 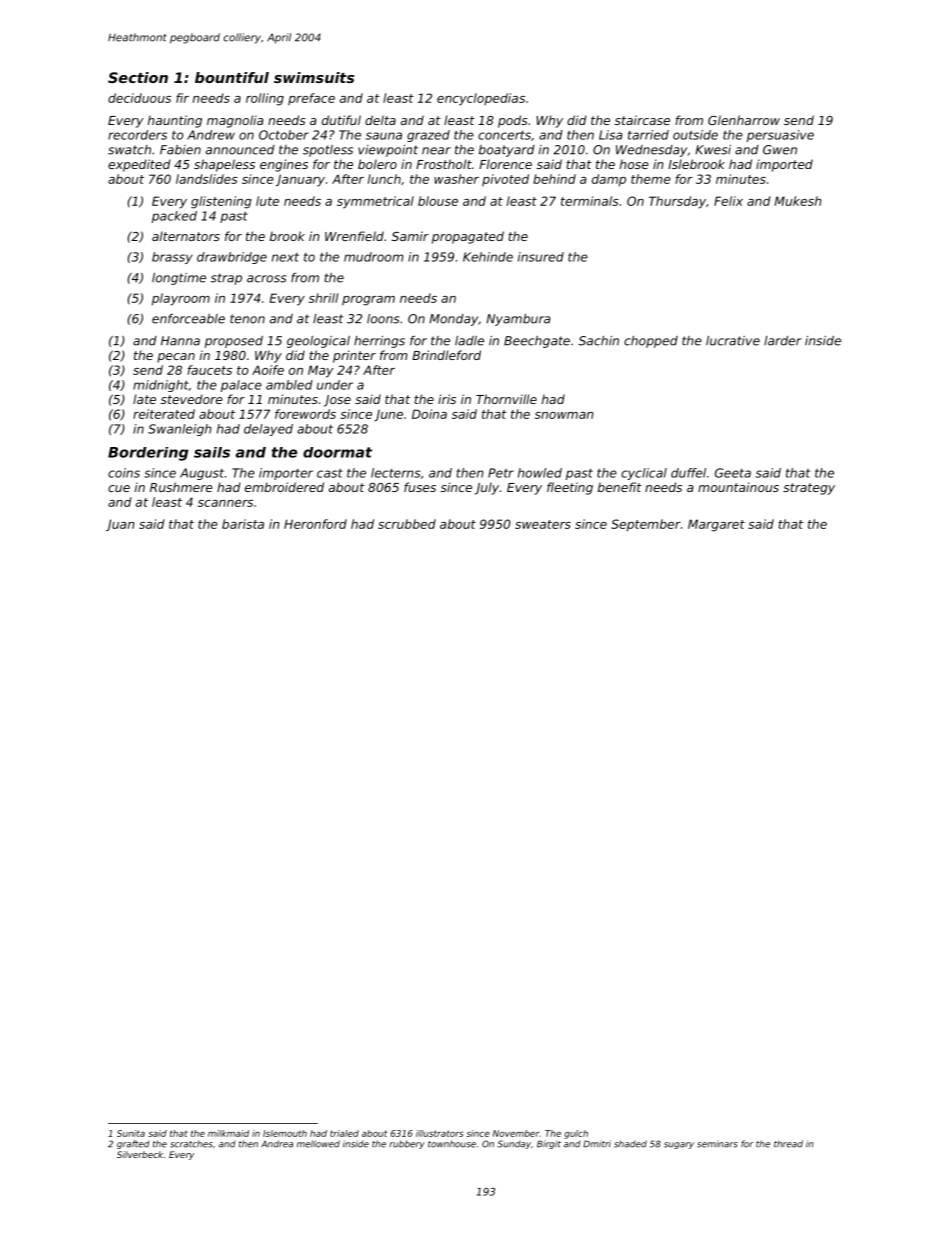 What do you see at coordinates (516, 1133) in the page?
I see `November` at bounding box center [516, 1133].
